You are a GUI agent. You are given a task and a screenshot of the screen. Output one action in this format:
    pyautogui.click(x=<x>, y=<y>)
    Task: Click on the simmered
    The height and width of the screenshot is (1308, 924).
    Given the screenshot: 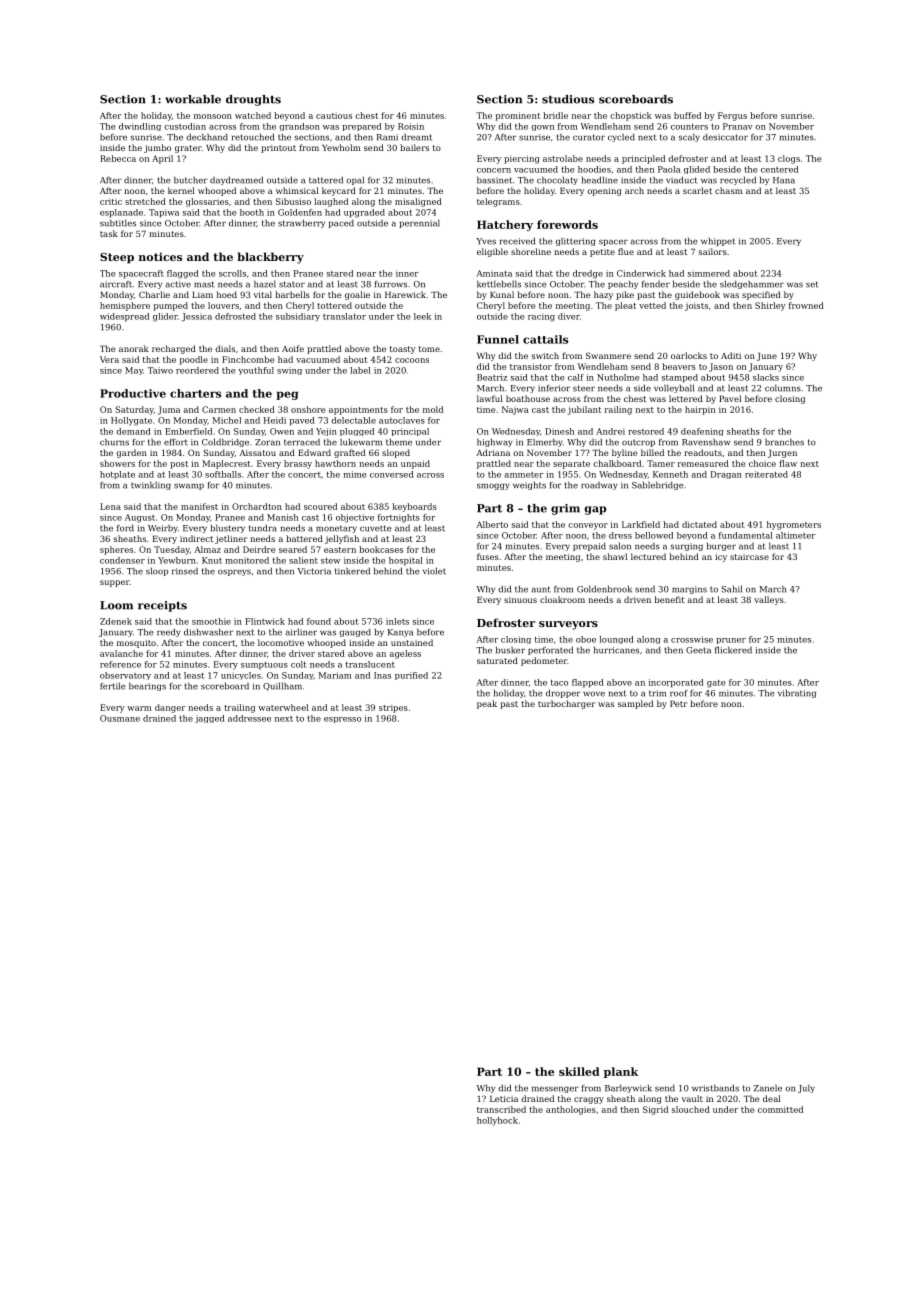 What is the action you would take?
    pyautogui.click(x=709, y=273)
